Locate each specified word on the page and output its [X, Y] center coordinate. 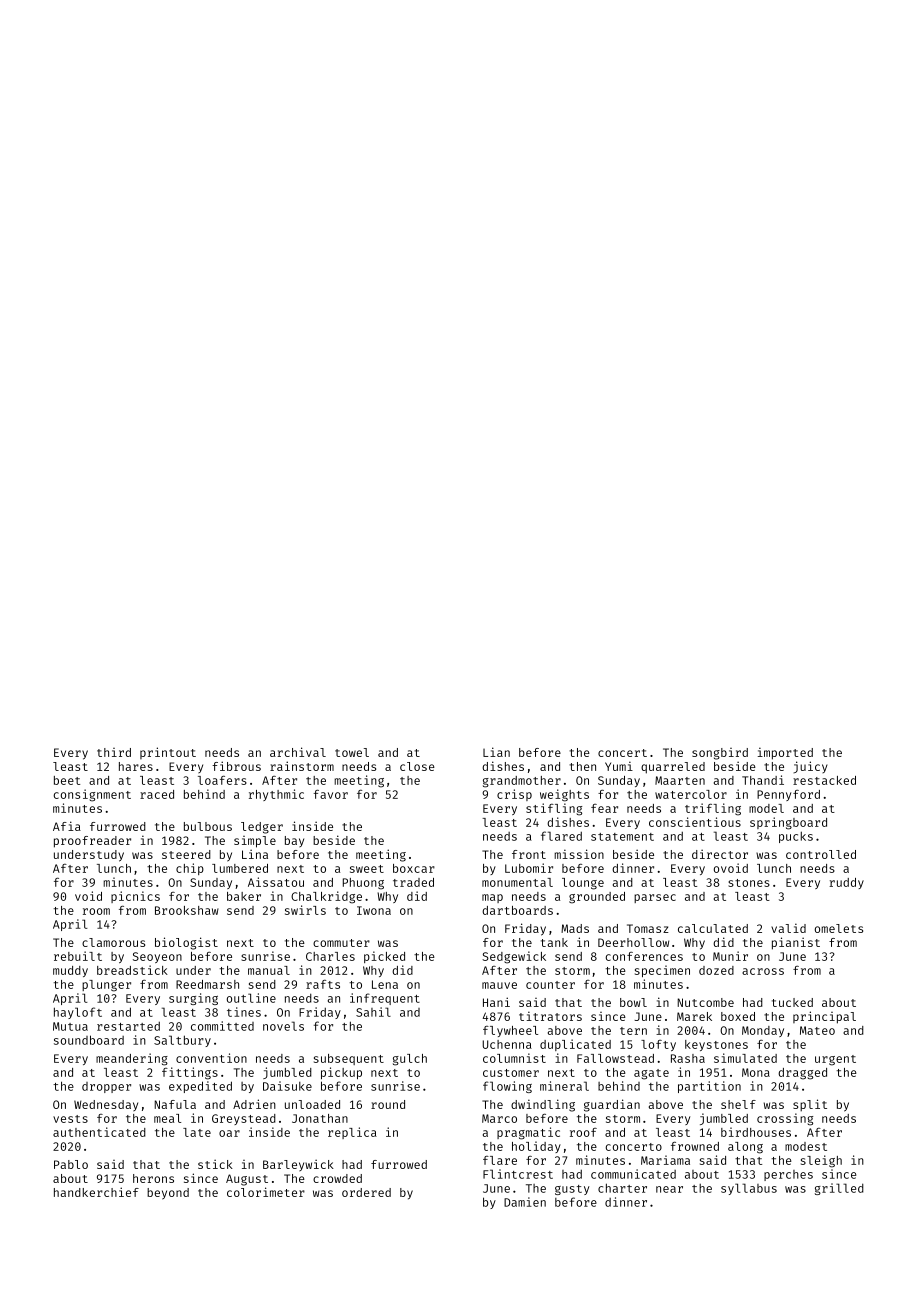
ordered [366, 1192]
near [669, 1189]
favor [330, 794]
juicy [811, 767]
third [114, 752]
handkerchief [96, 1192]
